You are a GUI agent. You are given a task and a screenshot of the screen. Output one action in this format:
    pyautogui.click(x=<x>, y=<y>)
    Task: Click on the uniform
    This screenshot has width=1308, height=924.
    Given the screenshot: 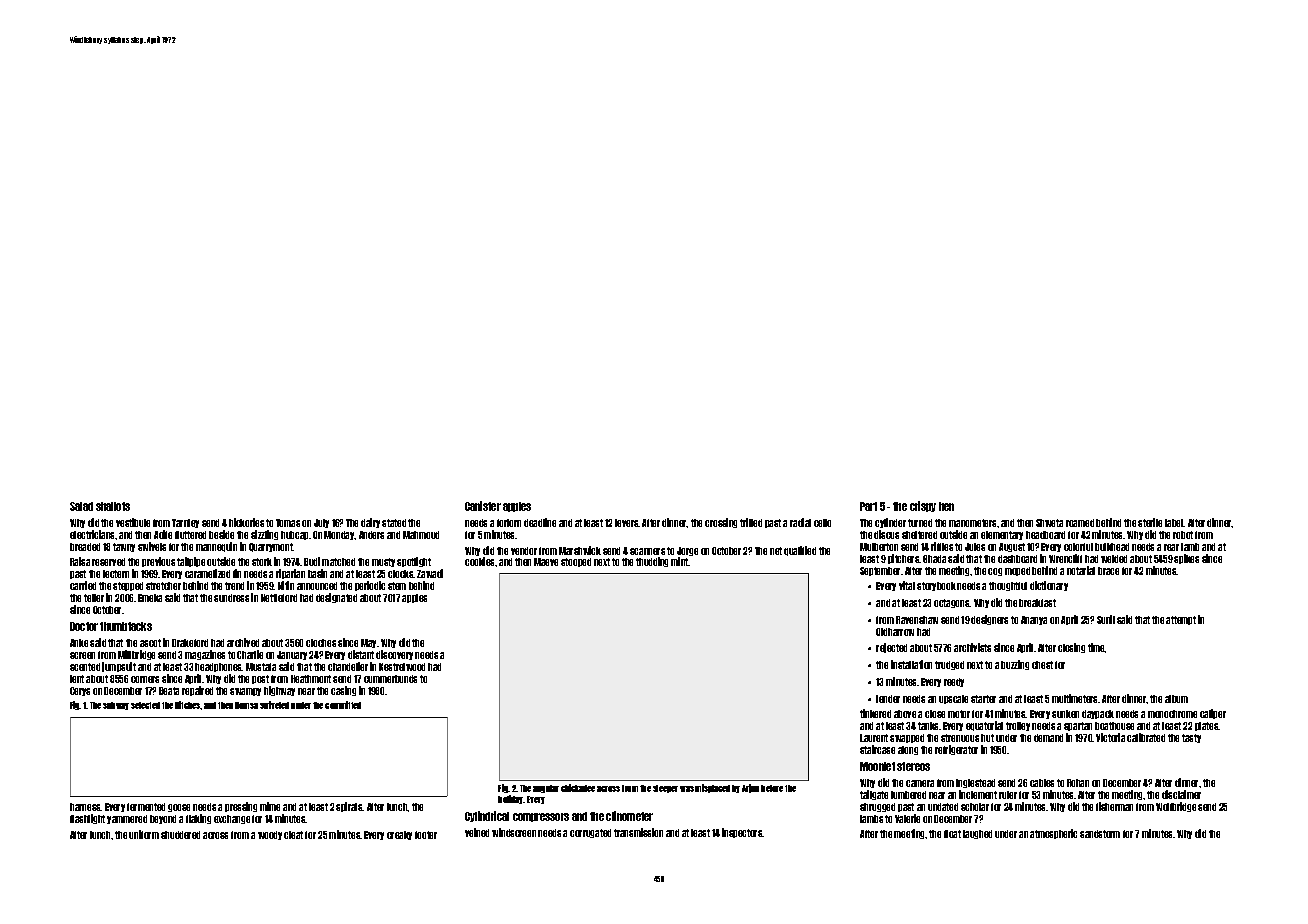 What is the action you would take?
    pyautogui.click(x=144, y=834)
